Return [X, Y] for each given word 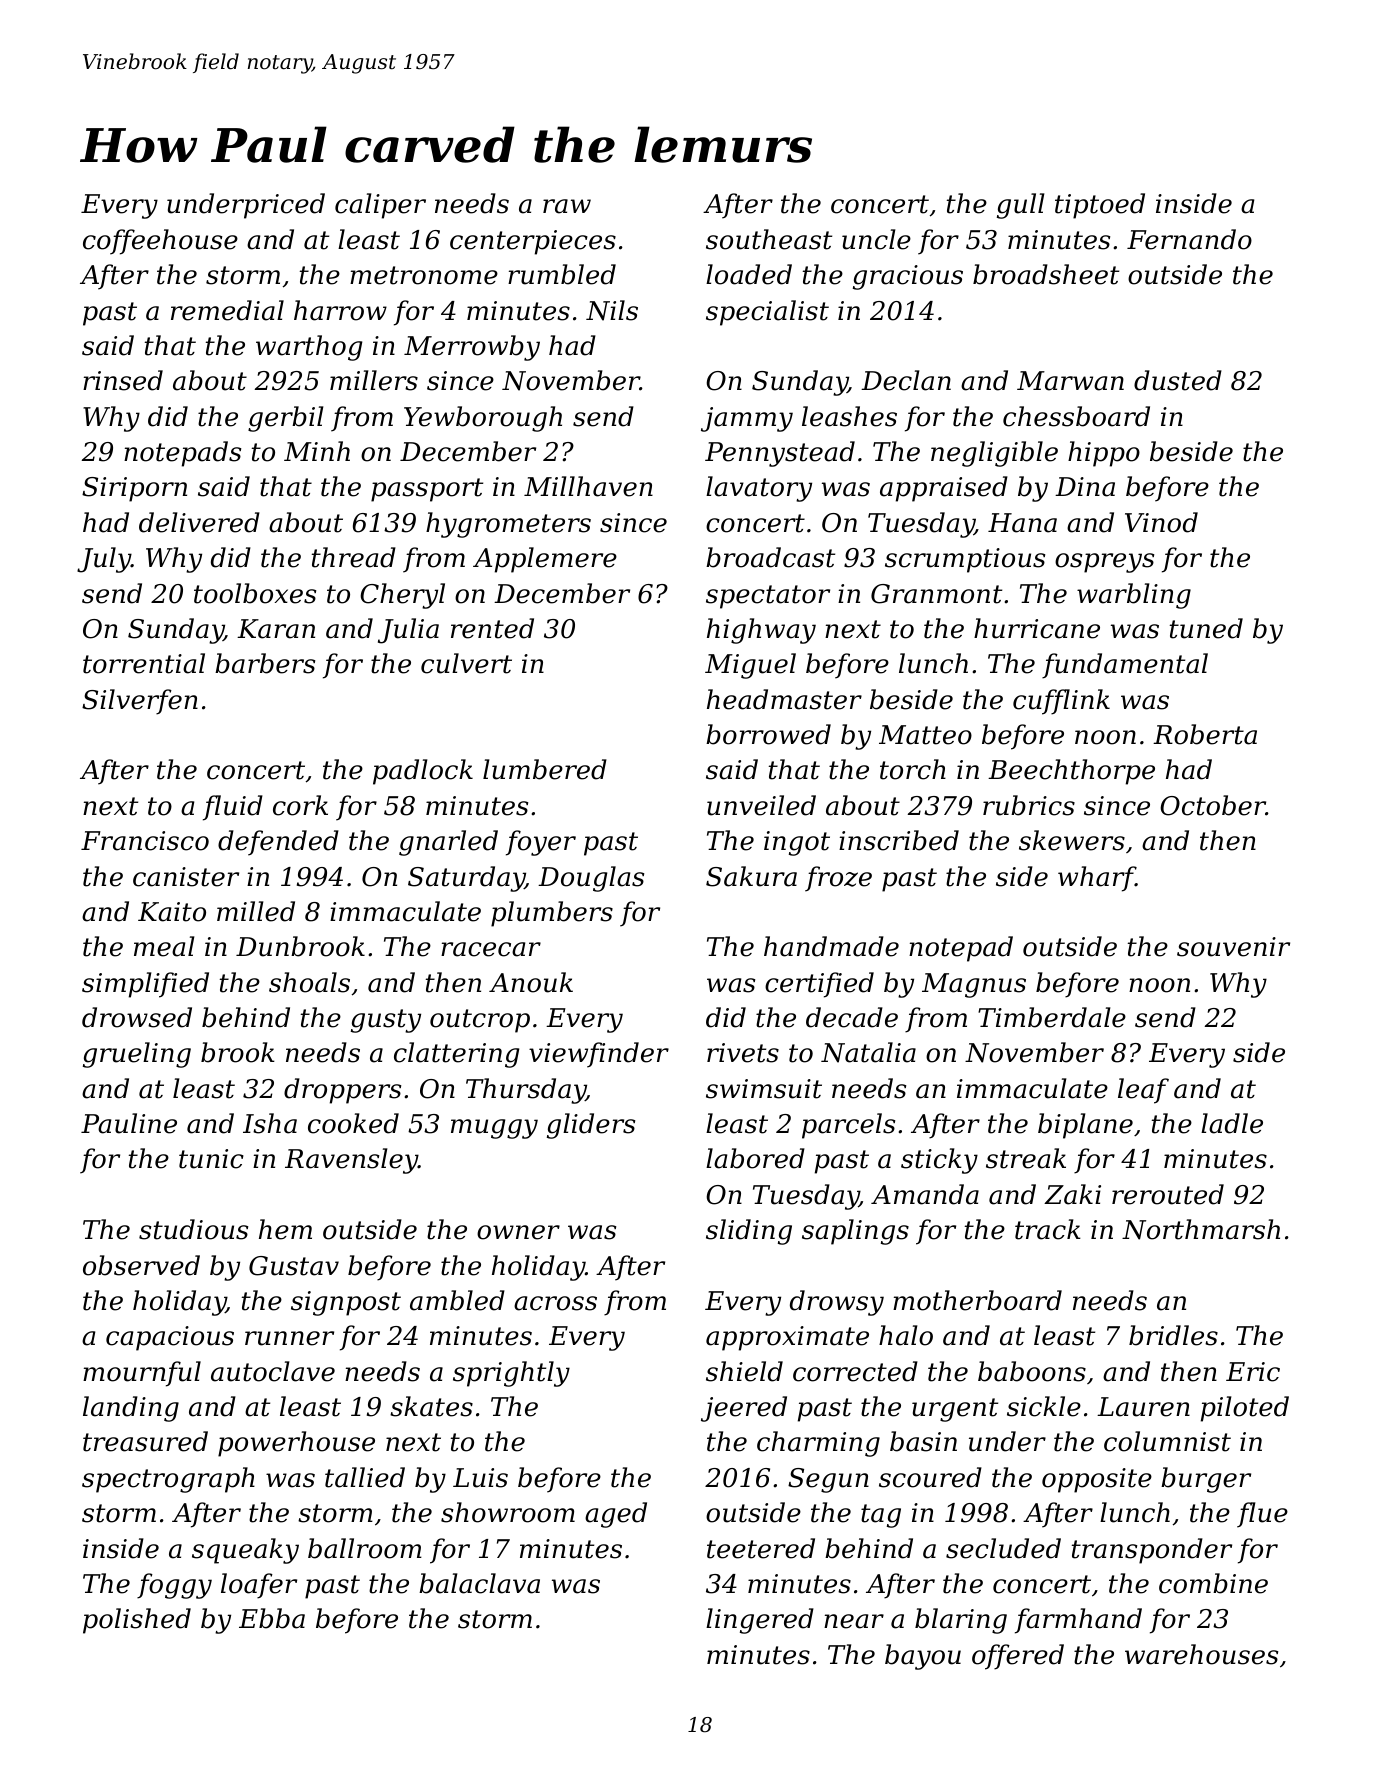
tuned [1206, 628]
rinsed [123, 380]
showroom [508, 1512]
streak [1026, 1158]
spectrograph [168, 1480]
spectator [768, 597]
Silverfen [140, 702]
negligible [994, 454]
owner [518, 1232]
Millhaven [588, 486]
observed [141, 1265]
